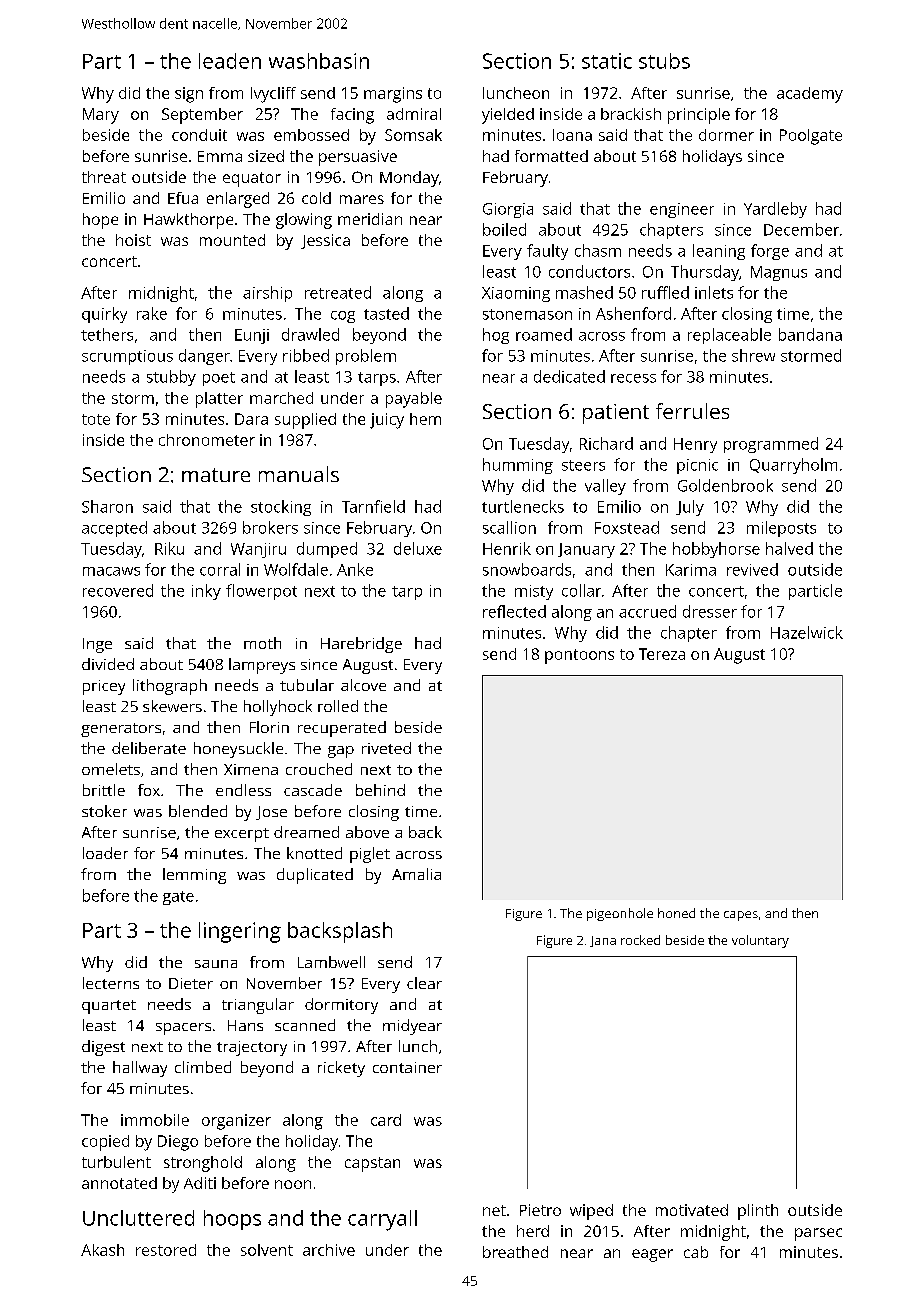  I want to click on climbed, so click(203, 1067).
